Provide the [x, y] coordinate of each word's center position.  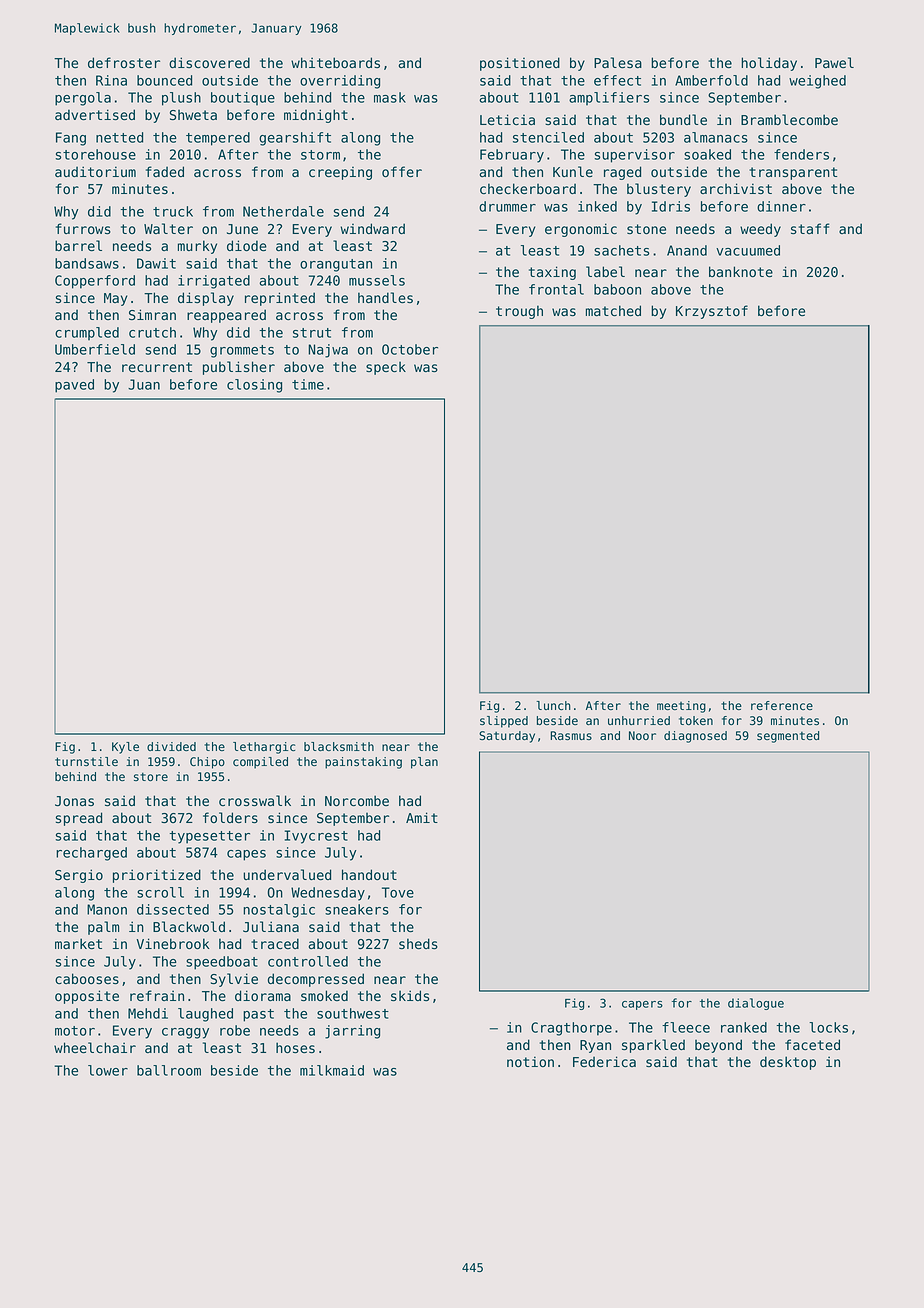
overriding [340, 82]
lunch [553, 705]
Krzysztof [712, 312]
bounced [164, 80]
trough [519, 312]
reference [782, 705]
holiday [769, 64]
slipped [504, 722]
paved [74, 386]
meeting [681, 707]
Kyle [125, 748]
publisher [239, 368]
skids [410, 996]
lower [108, 1070]
